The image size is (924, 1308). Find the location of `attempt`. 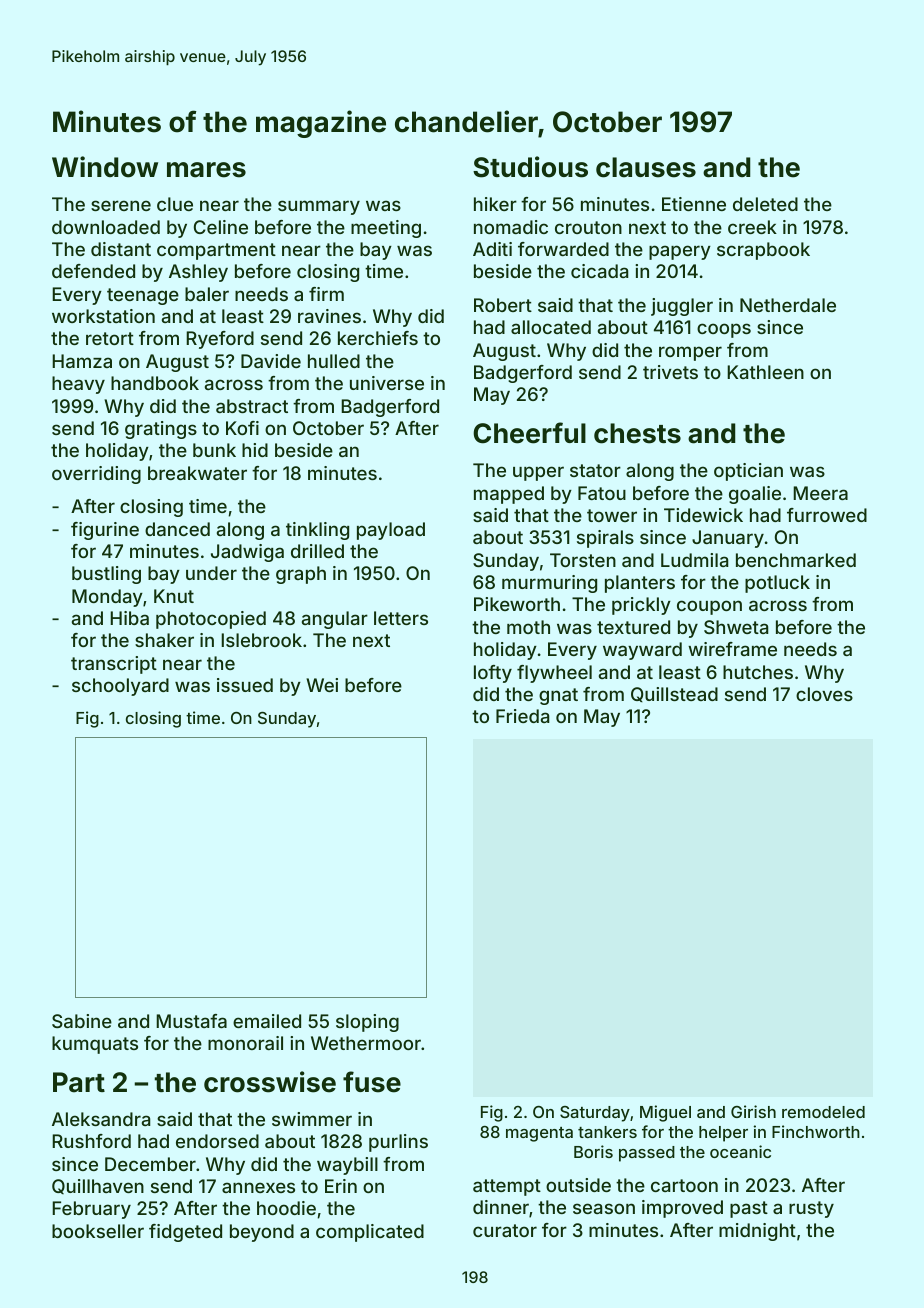

attempt is located at coordinates (507, 1187).
